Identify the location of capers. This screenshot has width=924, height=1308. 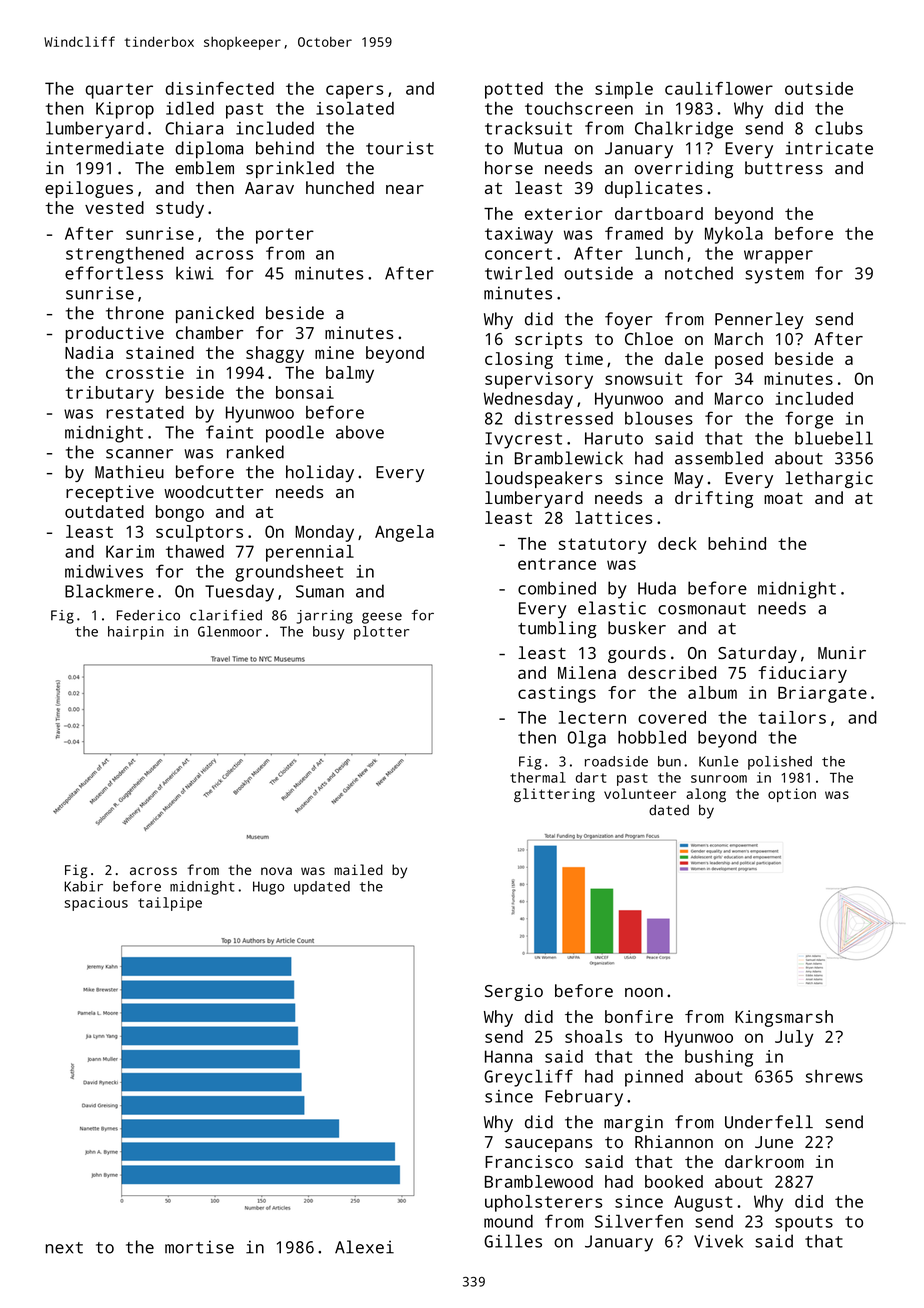
(354, 92).
